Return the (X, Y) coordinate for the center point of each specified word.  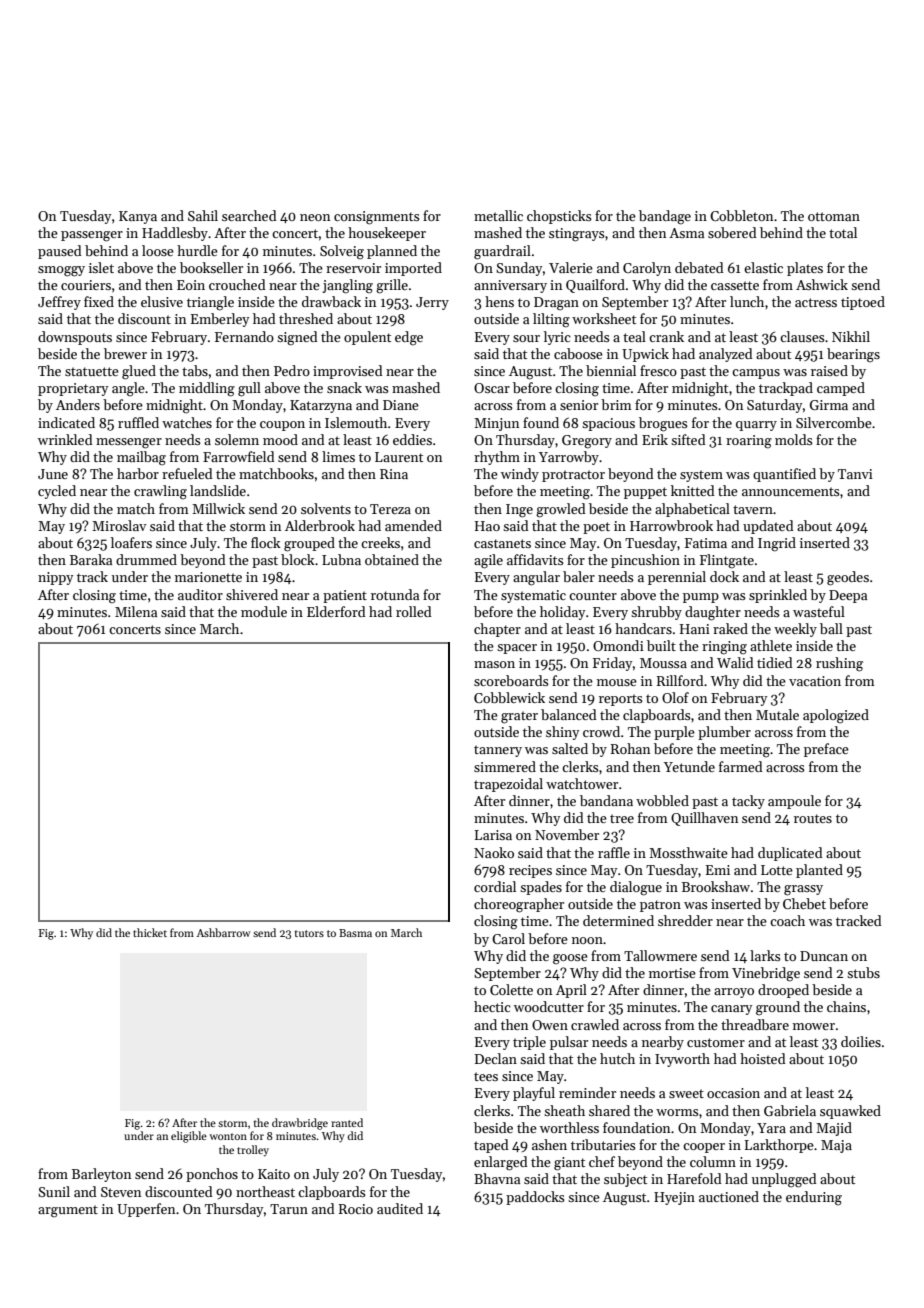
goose (570, 959)
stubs (863, 972)
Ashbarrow (223, 932)
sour (526, 338)
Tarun (289, 1209)
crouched (237, 284)
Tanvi (855, 474)
